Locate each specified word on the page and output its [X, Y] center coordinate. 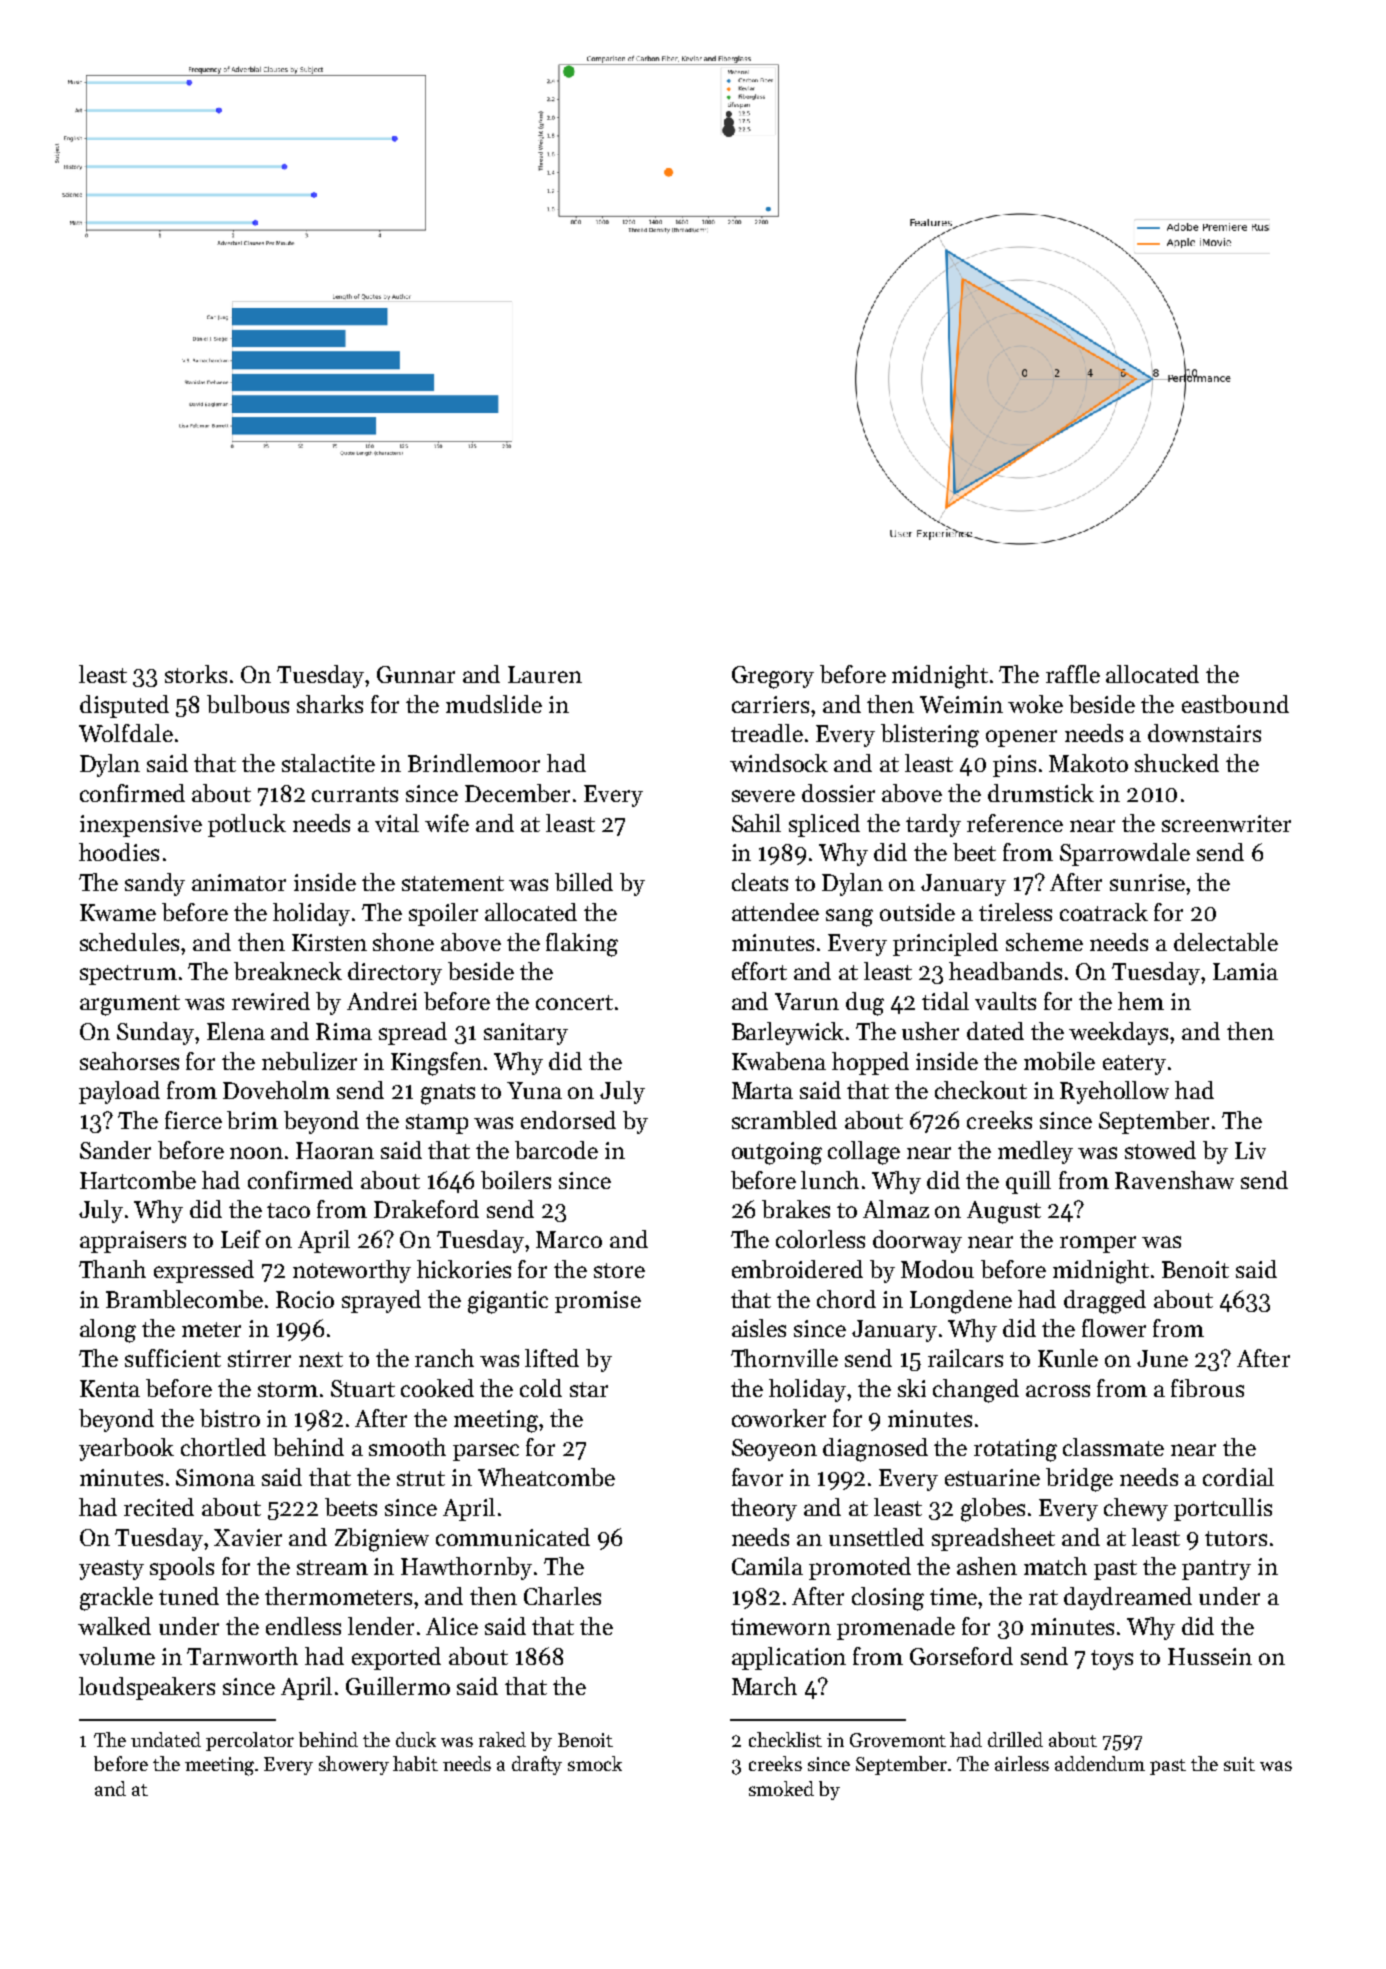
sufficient [173, 1358]
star [589, 1389]
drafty [537, 1765]
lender [381, 1626]
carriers [770, 704]
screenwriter [1226, 823]
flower [1114, 1328]
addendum [1100, 1763]
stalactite [328, 763]
